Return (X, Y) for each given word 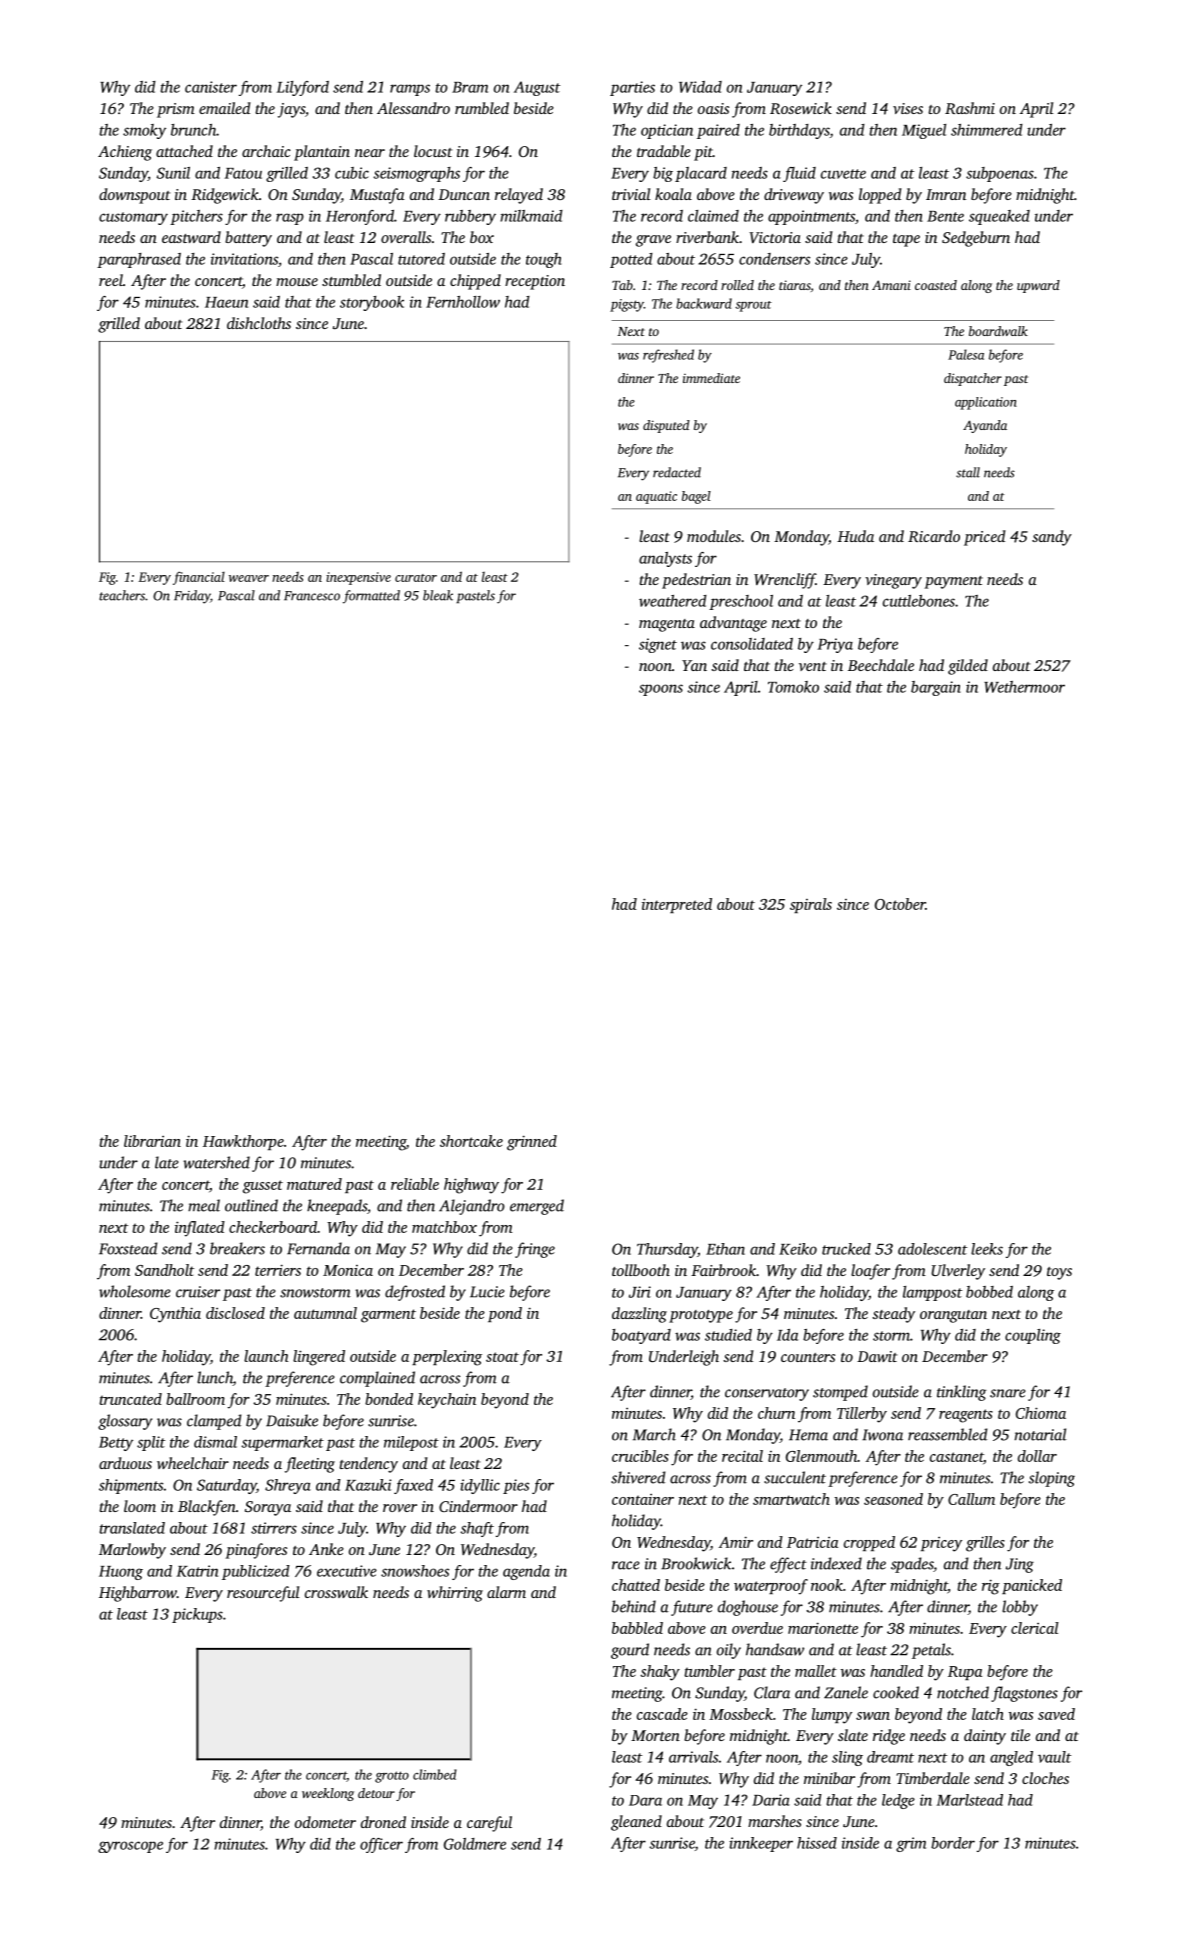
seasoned (893, 1499)
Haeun (226, 302)
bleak (438, 595)
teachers (122, 595)
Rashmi (970, 108)
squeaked (999, 217)
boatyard (641, 1336)
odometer (325, 1822)
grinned (532, 1143)
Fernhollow (463, 302)
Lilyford (303, 88)
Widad (700, 87)
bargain (936, 688)
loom (140, 1506)
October (900, 904)
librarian (152, 1141)
